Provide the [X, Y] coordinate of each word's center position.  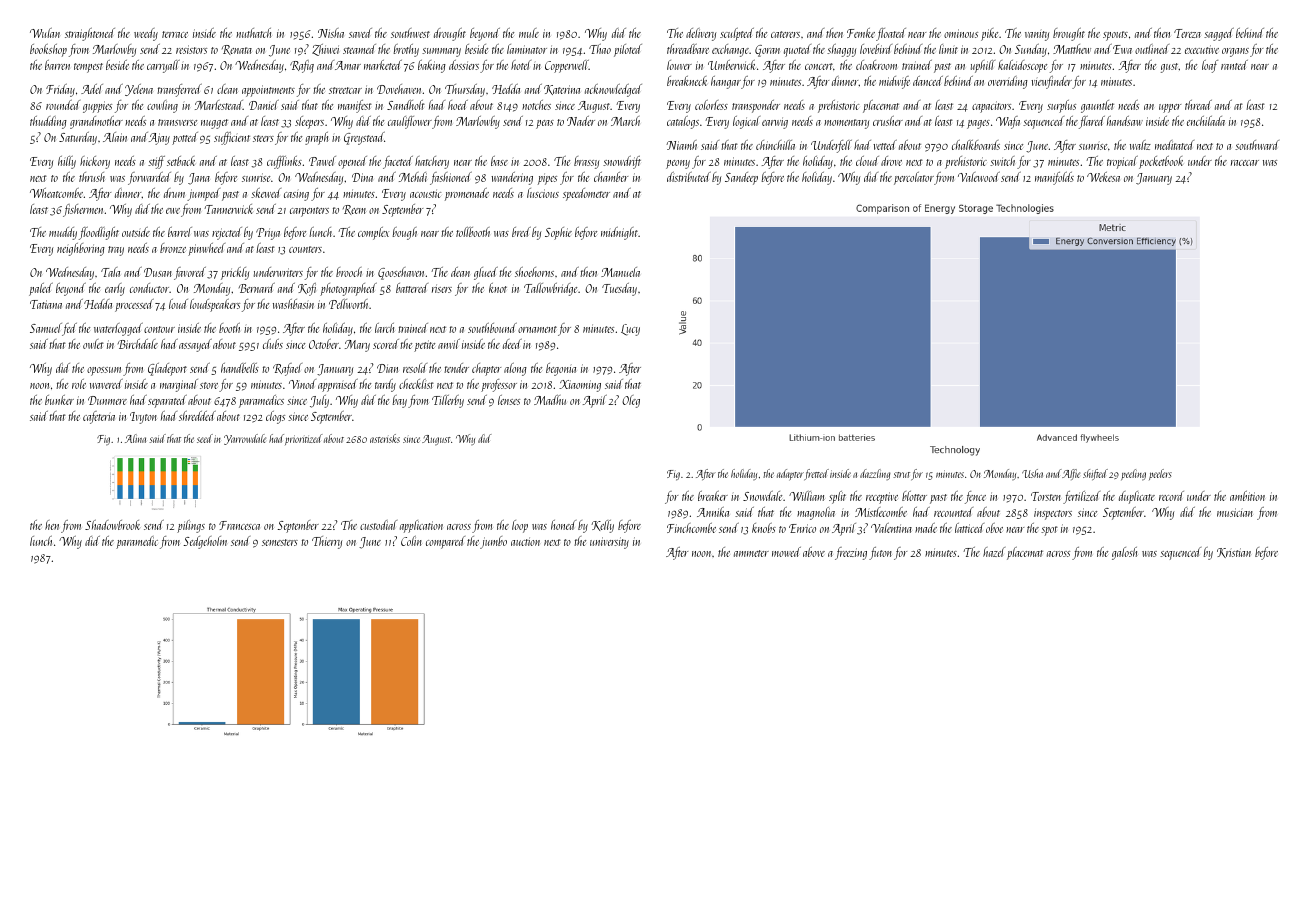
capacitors [991, 107]
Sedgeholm [205, 542]
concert [819, 66]
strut [901, 475]
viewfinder [1051, 82]
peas [545, 124]
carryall [163, 66]
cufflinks [284, 162]
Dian [387, 368]
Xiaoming [580, 386]
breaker [713, 496]
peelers [1160, 474]
